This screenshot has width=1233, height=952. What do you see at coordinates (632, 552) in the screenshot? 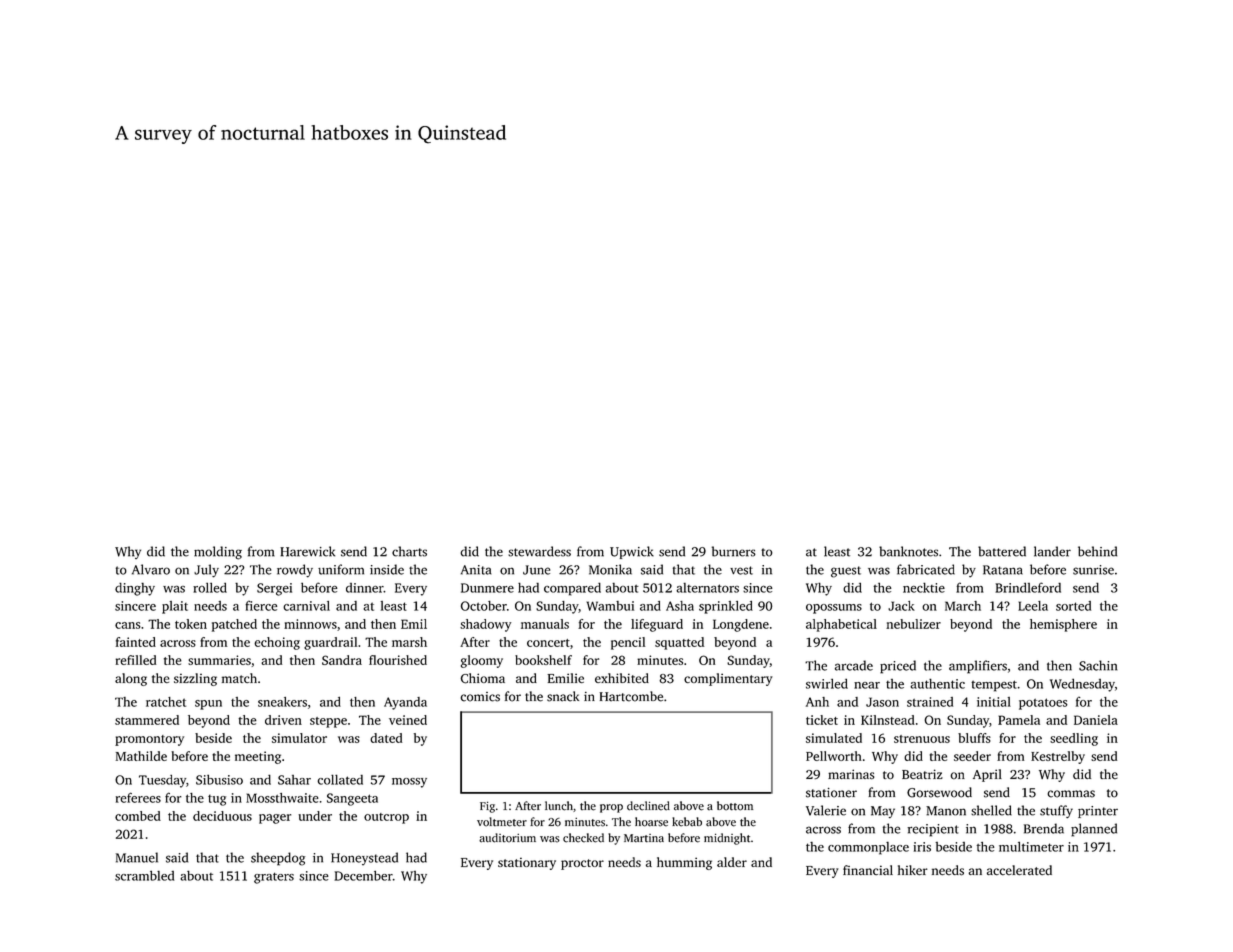
I see `Upwick` at bounding box center [632, 552].
